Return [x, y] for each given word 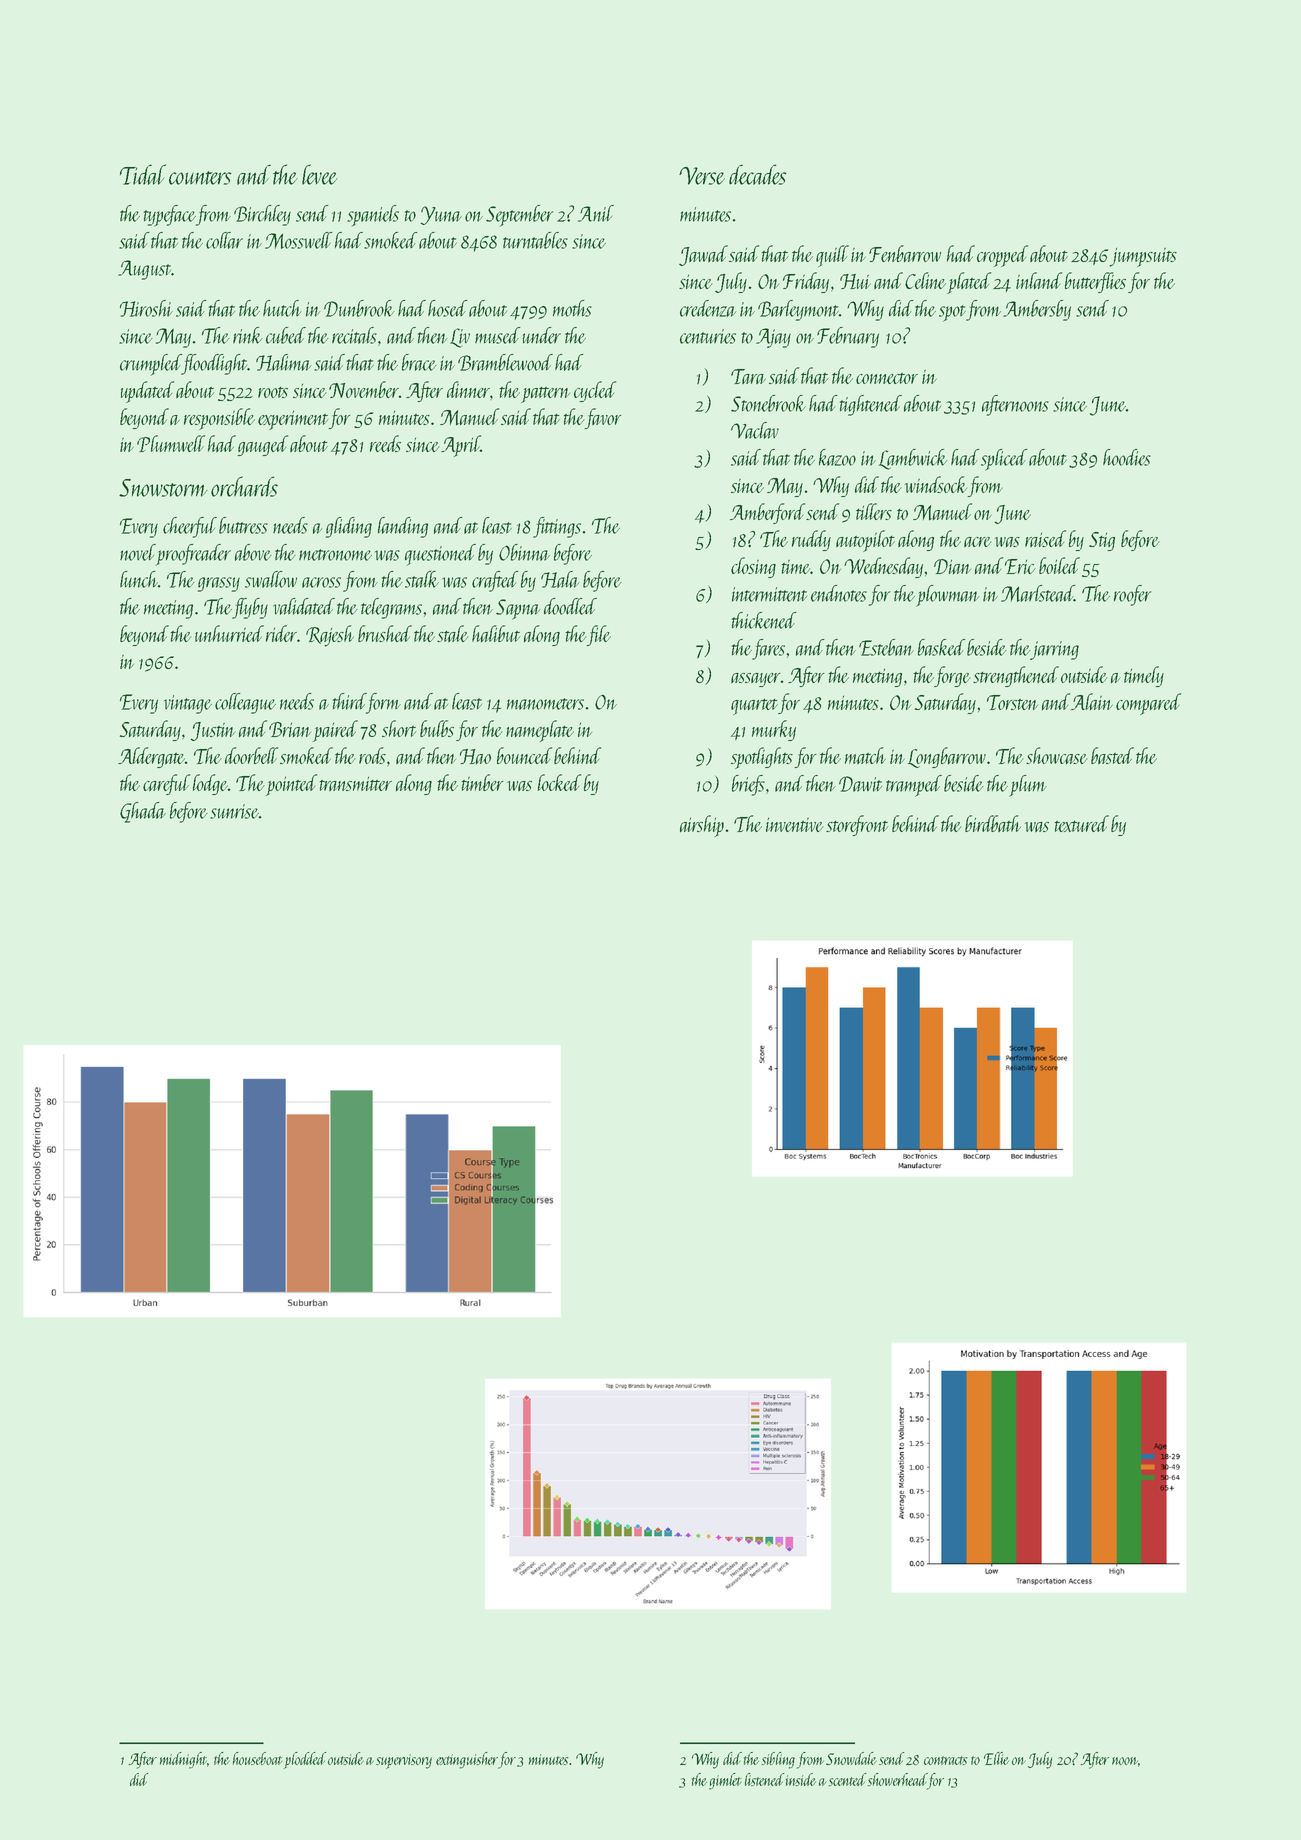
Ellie [996, 1758]
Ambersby [1037, 310]
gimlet [725, 1781]
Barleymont [798, 310]
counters [200, 178]
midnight [183, 1760]
